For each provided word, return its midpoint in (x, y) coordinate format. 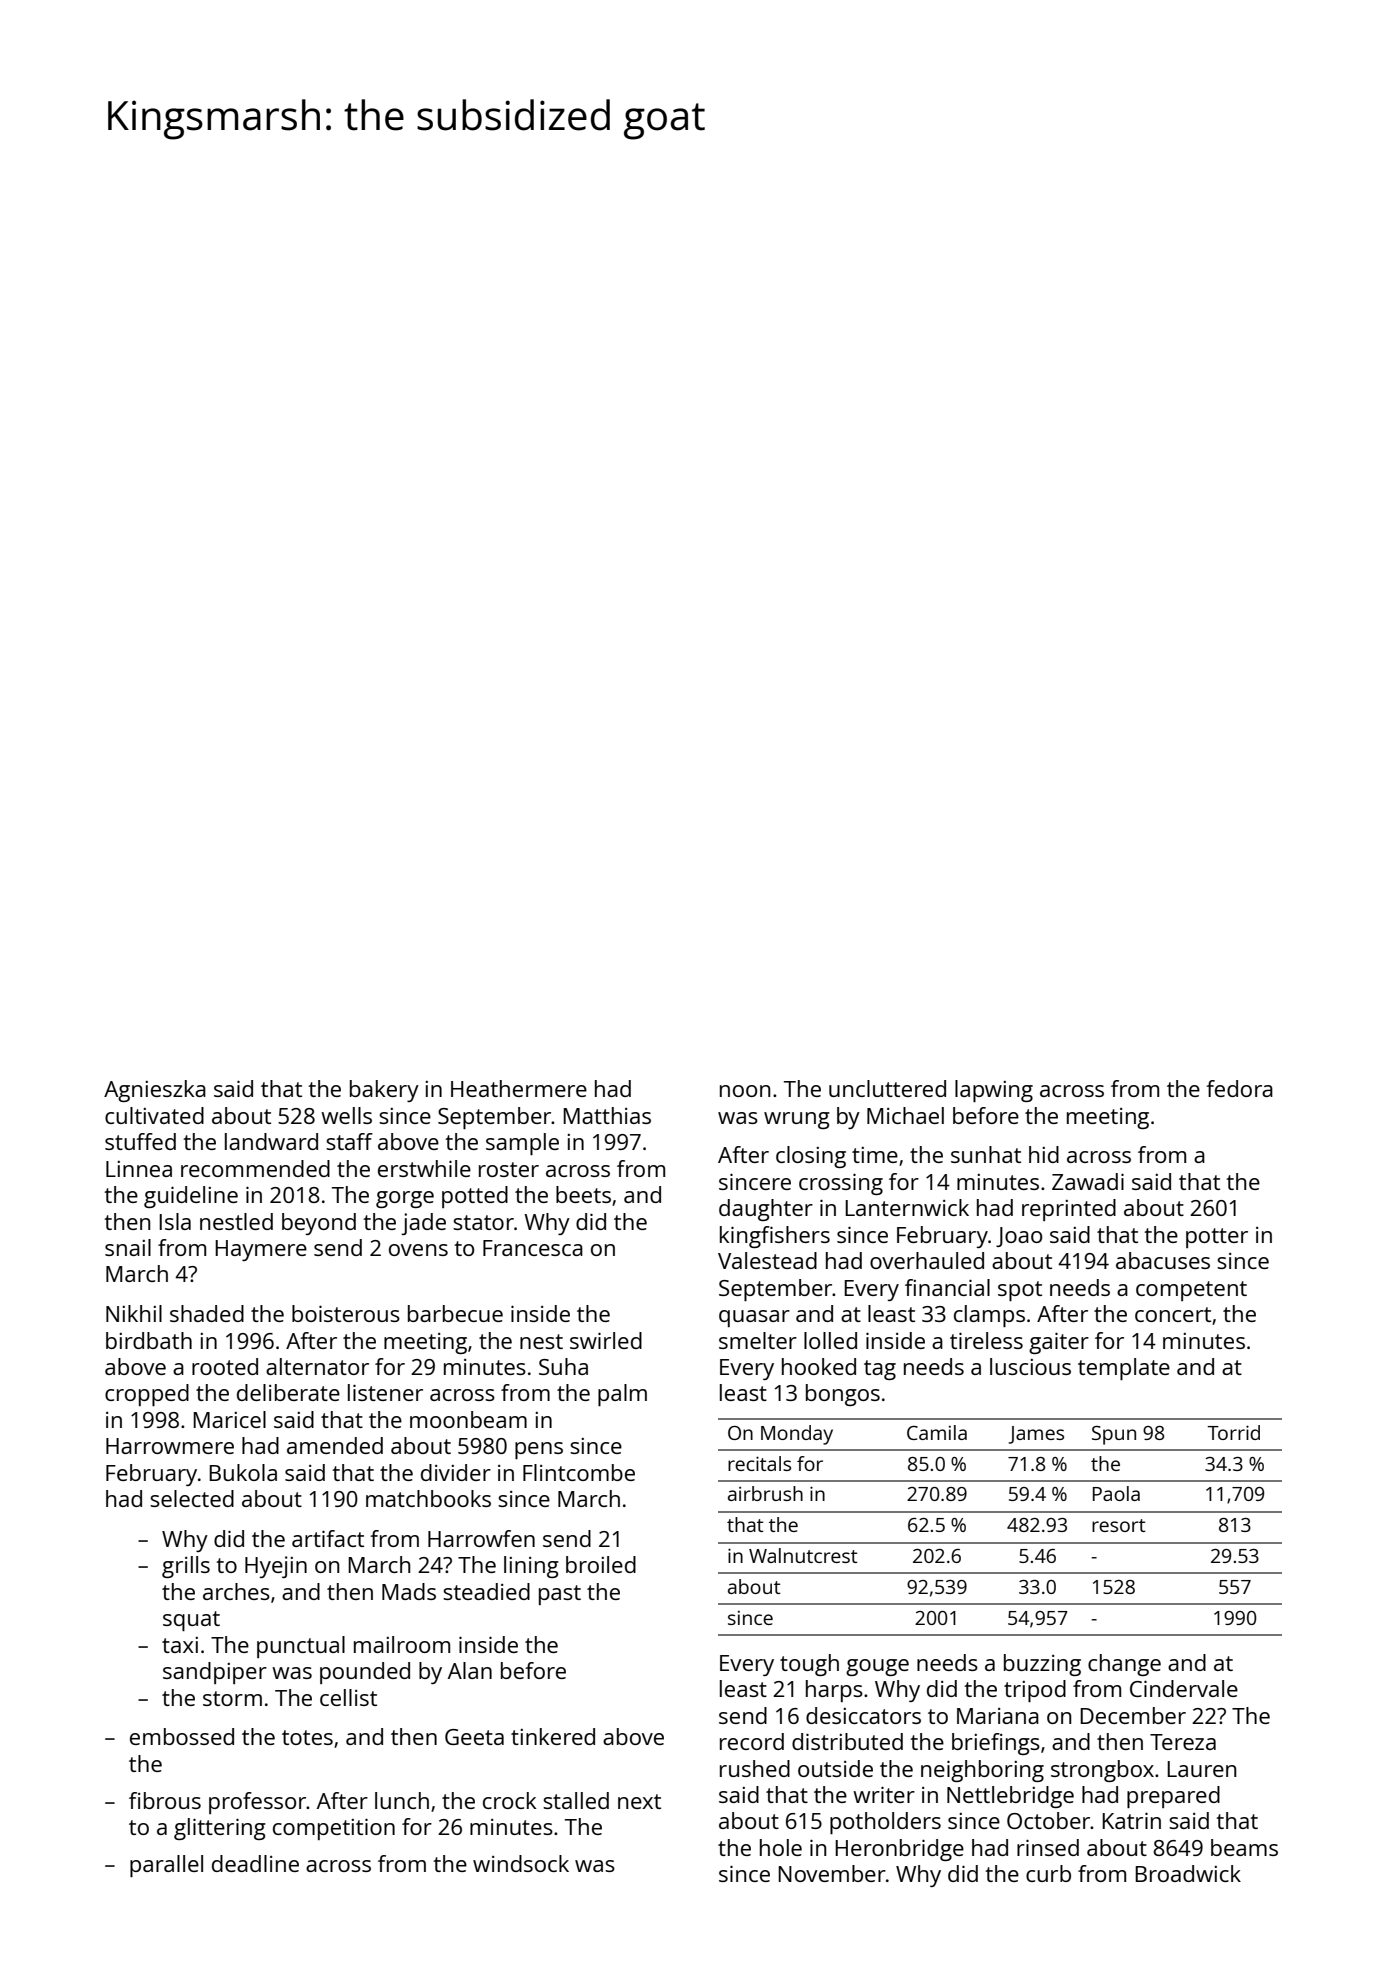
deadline (255, 1863)
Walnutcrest (803, 1555)
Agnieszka (155, 1091)
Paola (1116, 1493)
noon (745, 1091)
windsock (521, 1863)
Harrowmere (170, 1446)
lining (531, 1567)
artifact (328, 1538)
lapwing (994, 1091)
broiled (601, 1564)
